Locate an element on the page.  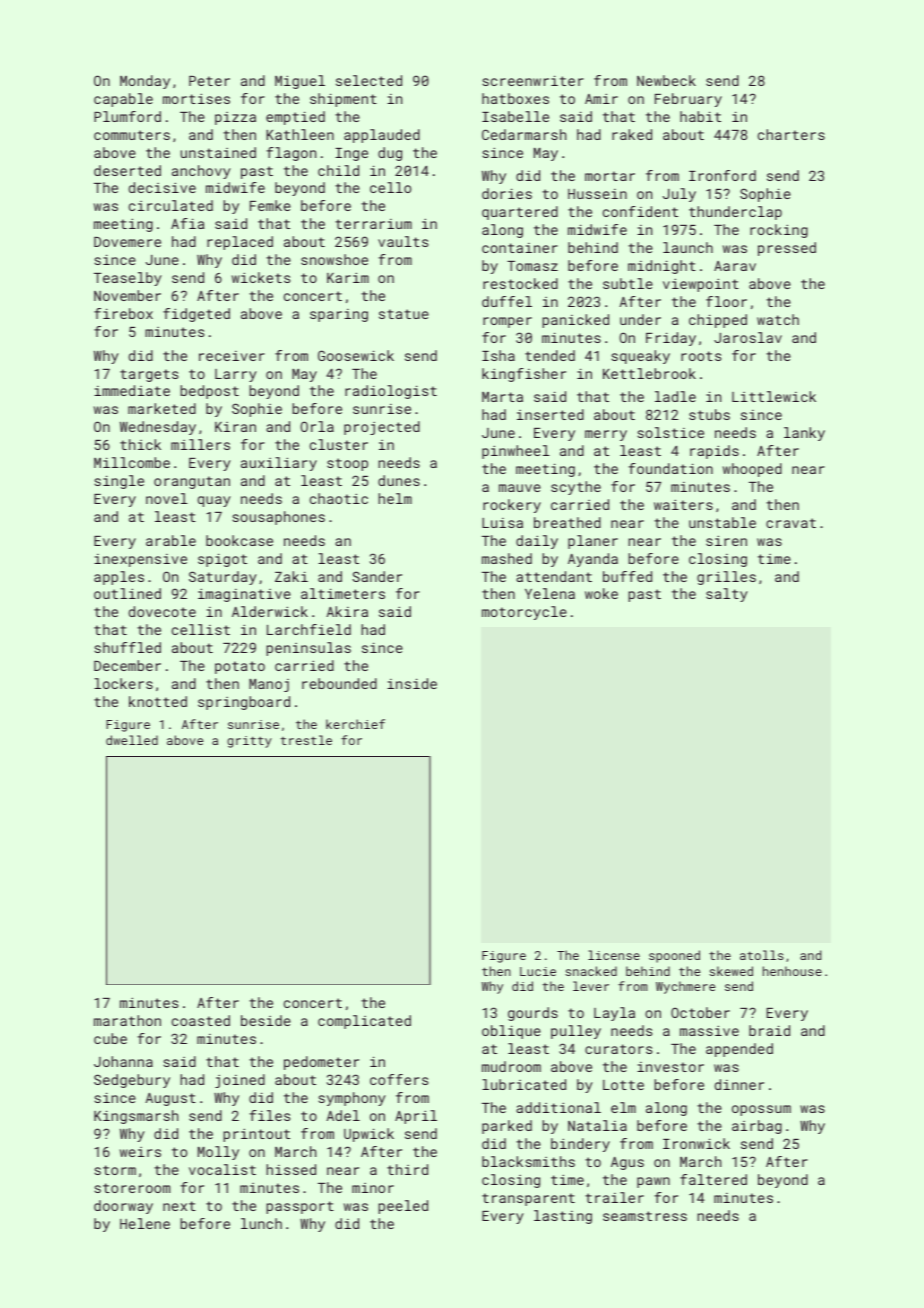
romper is located at coordinates (507, 322).
